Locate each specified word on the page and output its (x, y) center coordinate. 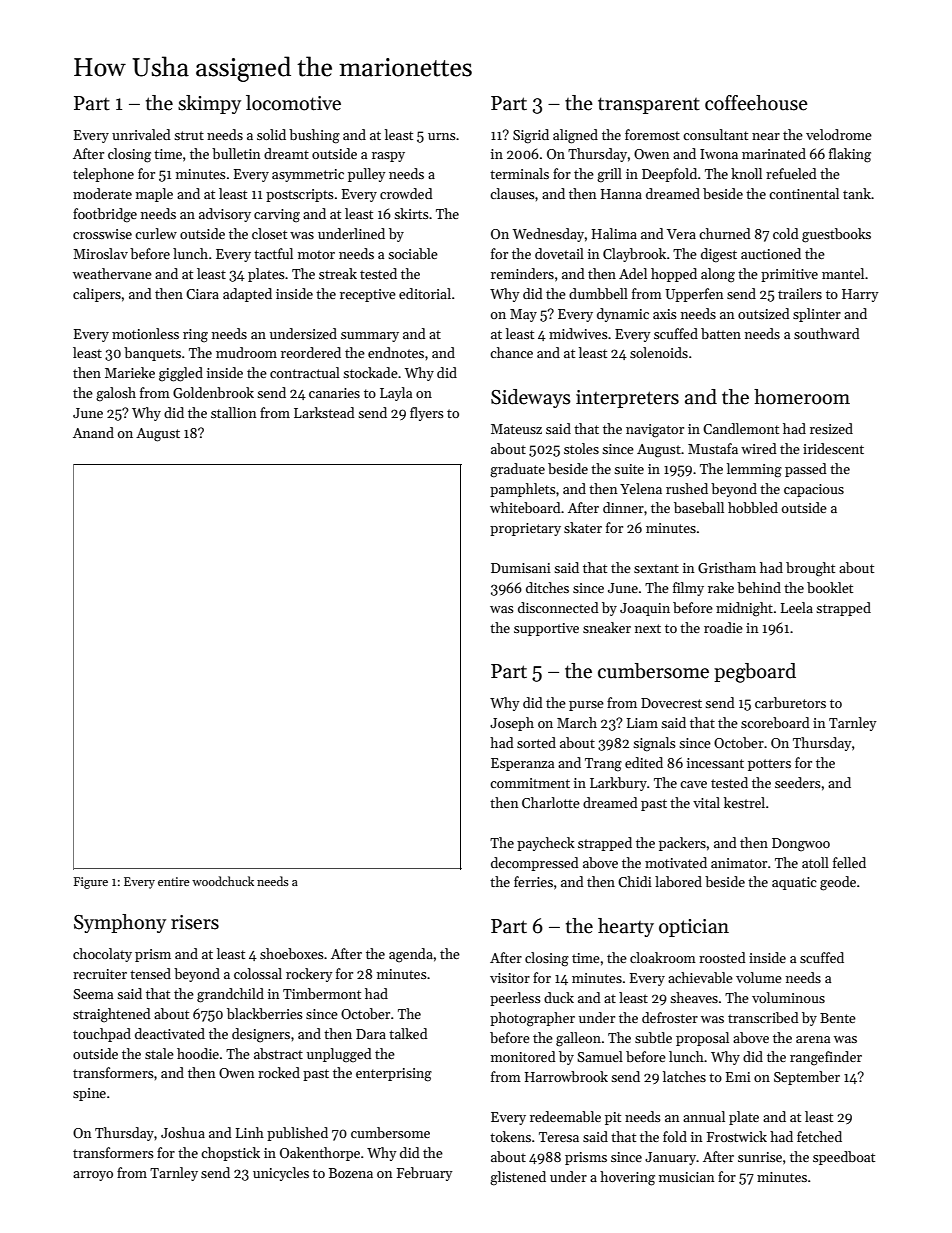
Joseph (512, 724)
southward (827, 333)
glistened (518, 1178)
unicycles (281, 1174)
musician (686, 1177)
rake (721, 587)
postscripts (300, 195)
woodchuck (223, 881)
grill (609, 175)
